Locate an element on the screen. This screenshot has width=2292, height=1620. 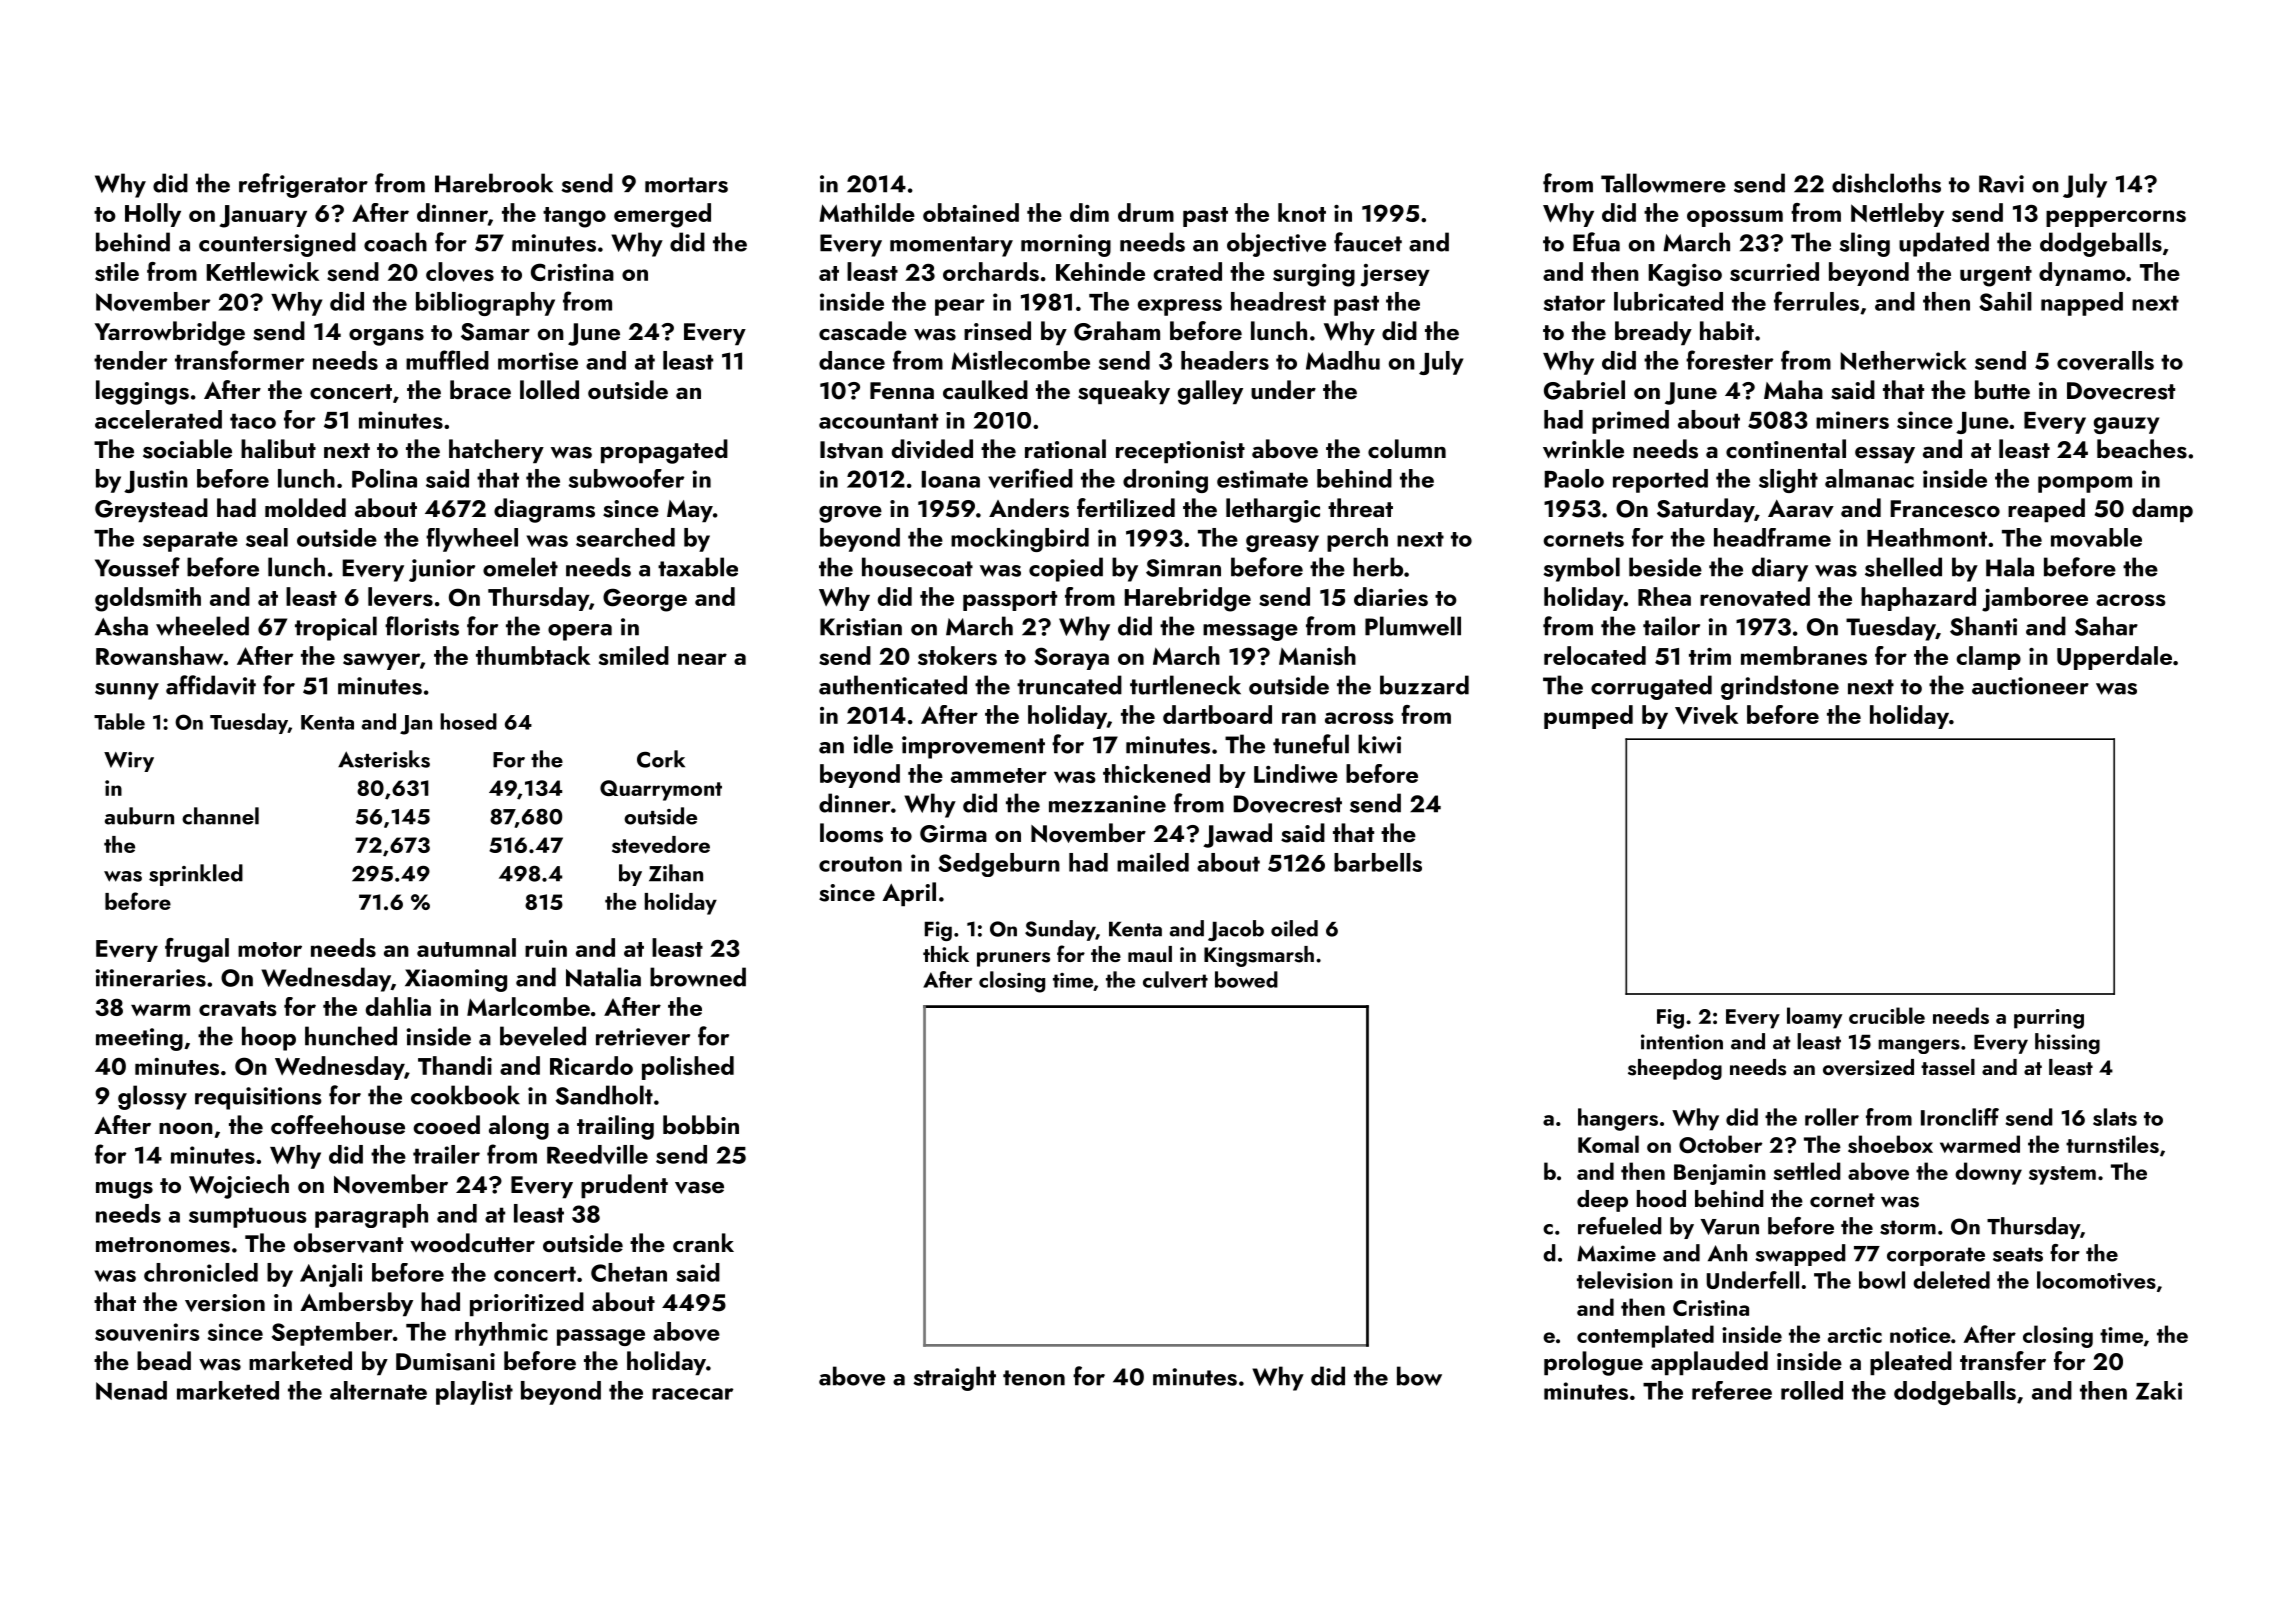
Soraya is located at coordinates (1071, 658).
